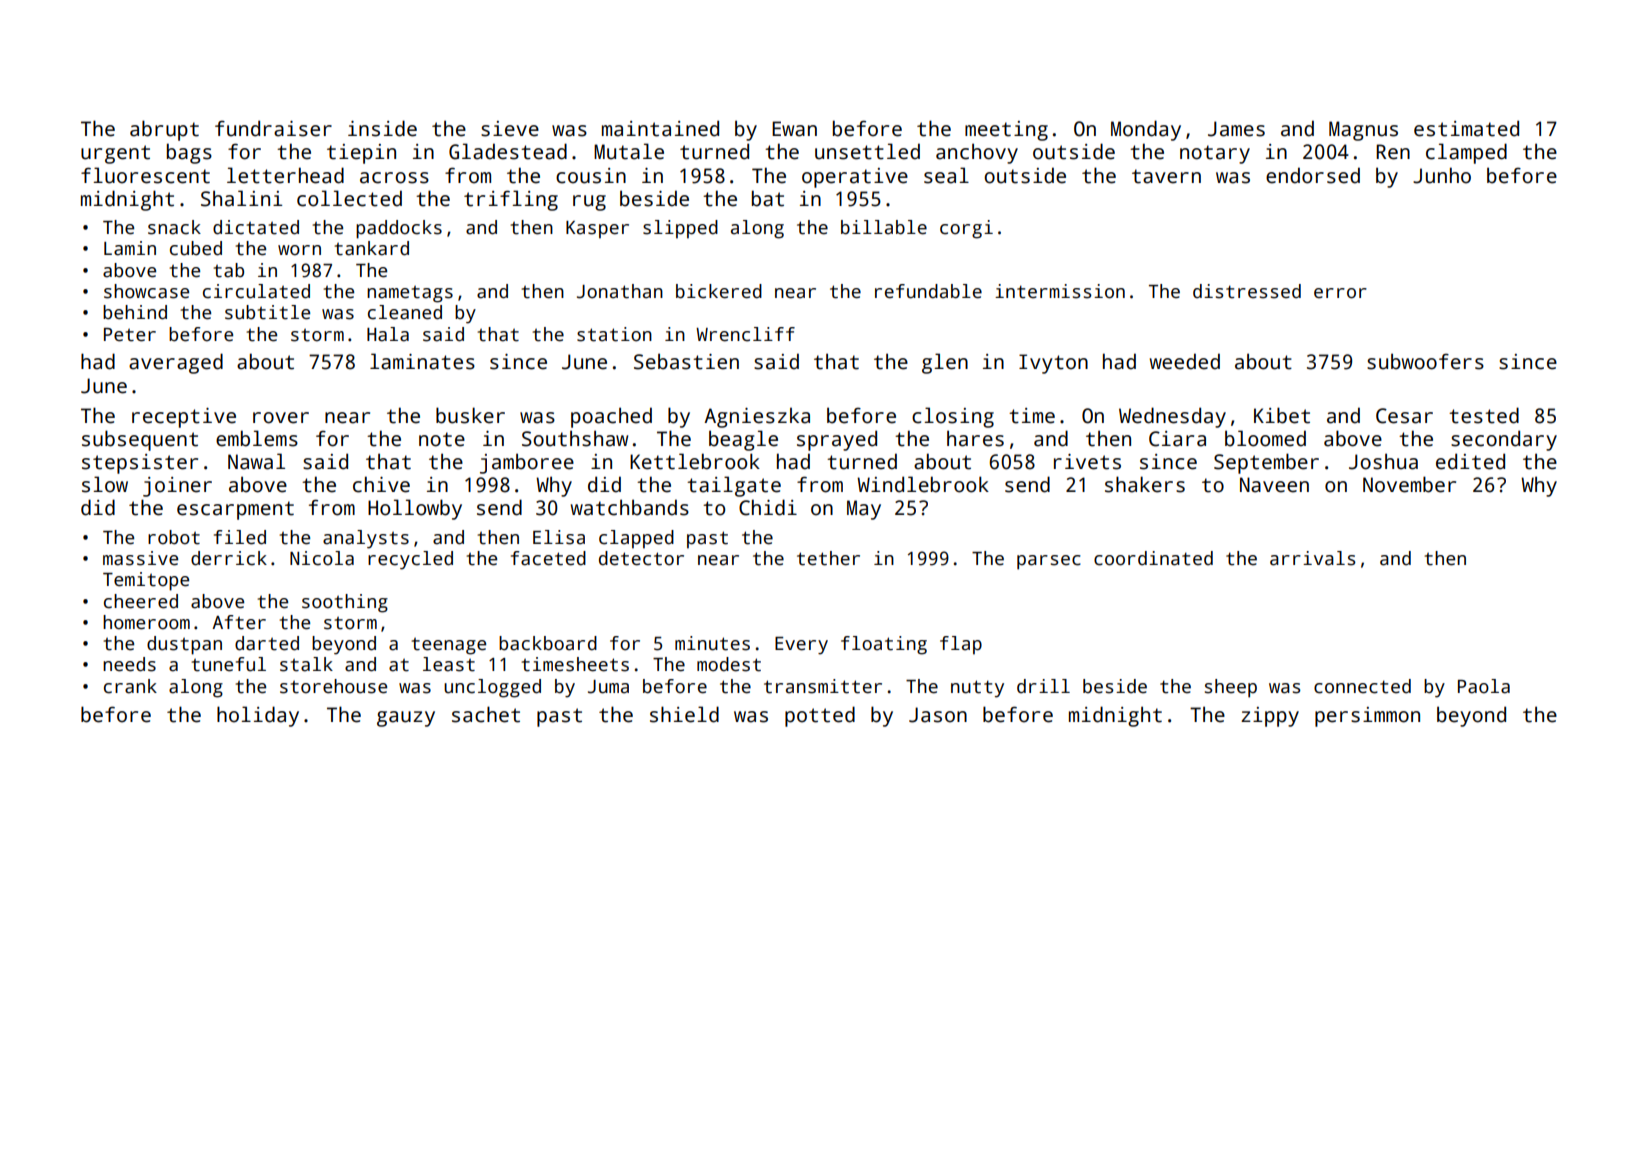 The width and height of the page is (1638, 1158). What do you see at coordinates (486, 714) in the page?
I see `sachet` at bounding box center [486, 714].
